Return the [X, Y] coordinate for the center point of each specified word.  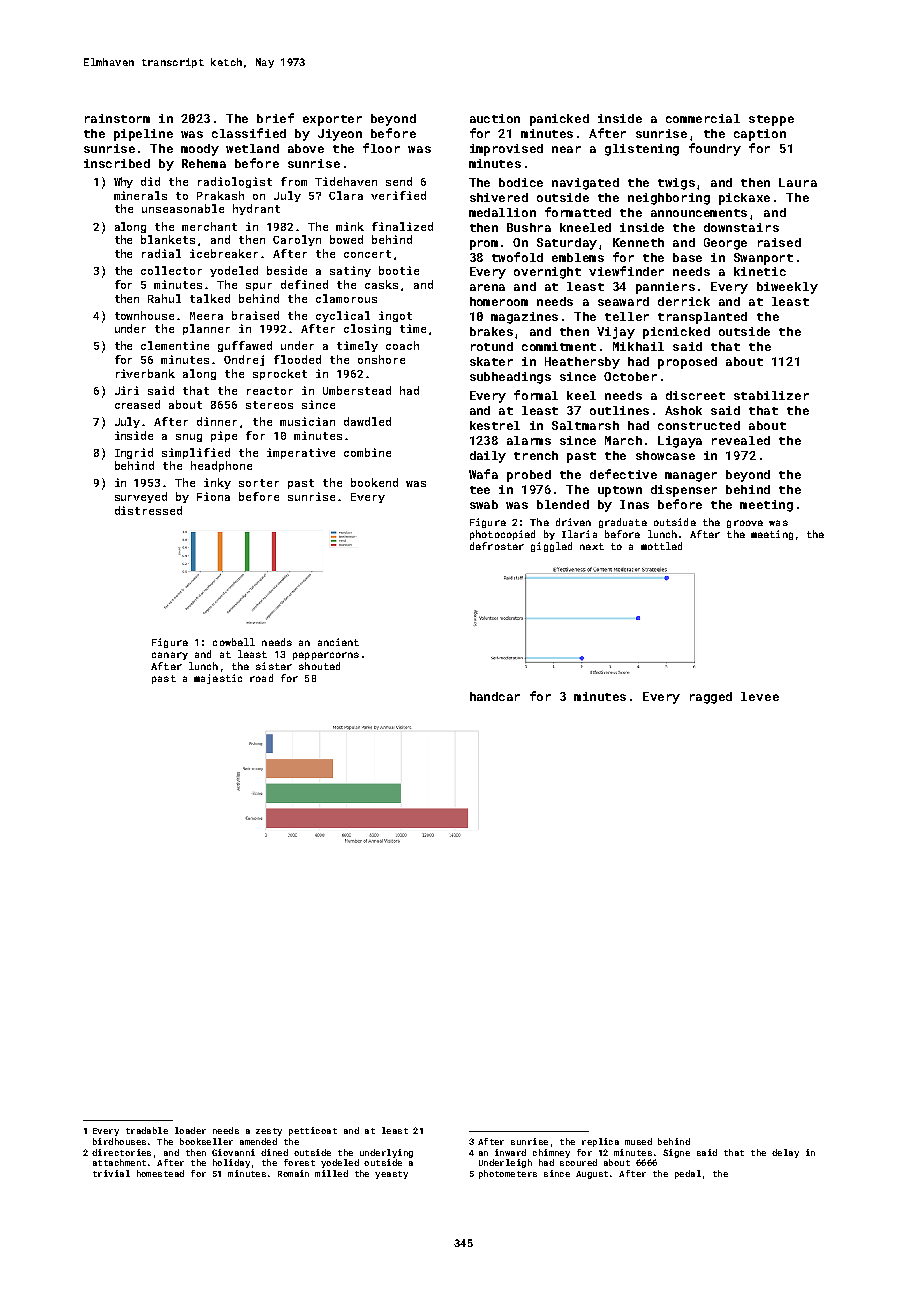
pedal [688, 1174]
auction [495, 118]
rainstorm [117, 118]
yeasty [391, 1175]
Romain [293, 1173]
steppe [771, 120]
